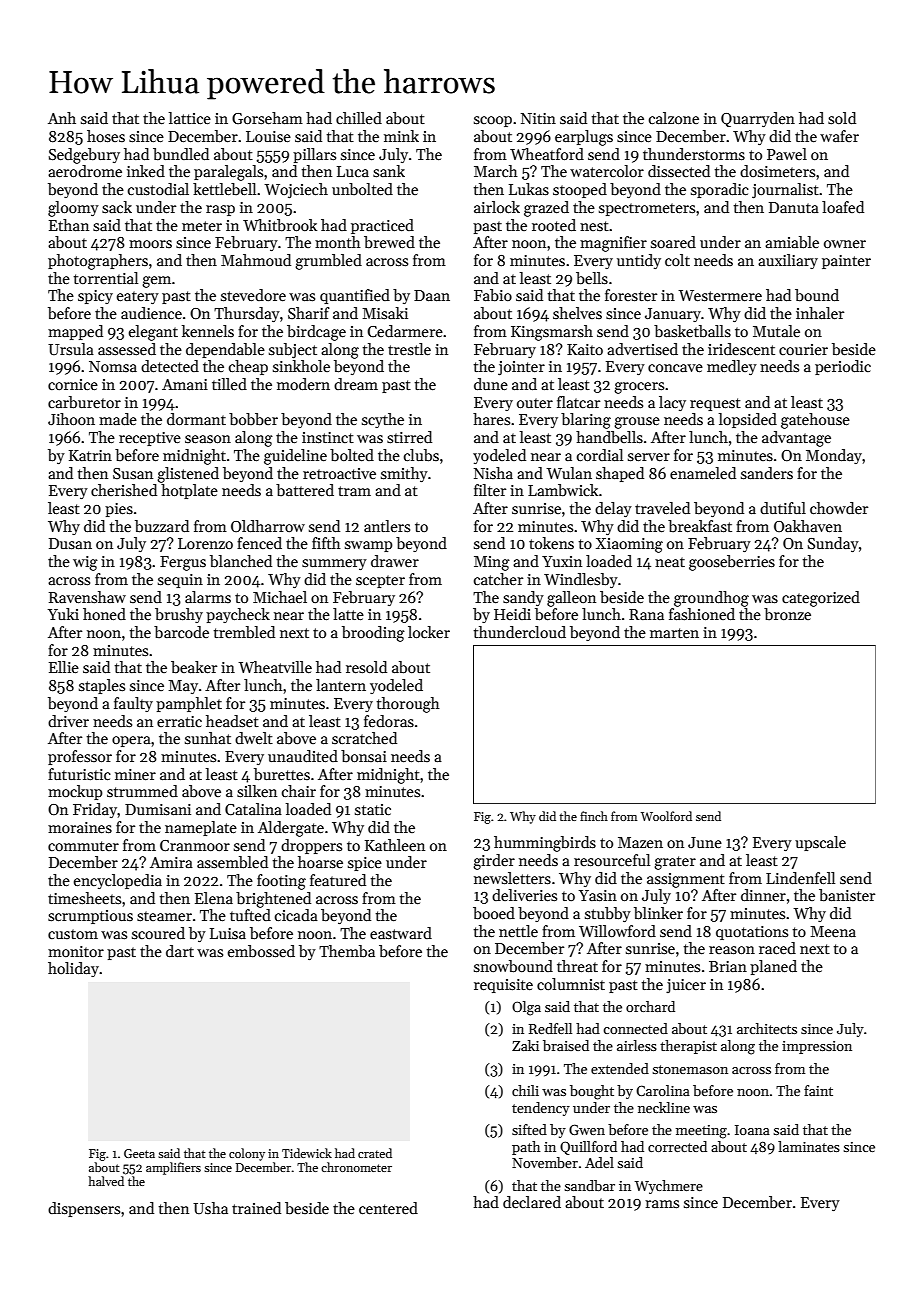 The height and width of the page is (1308, 924). I want to click on catcher, so click(498, 579).
